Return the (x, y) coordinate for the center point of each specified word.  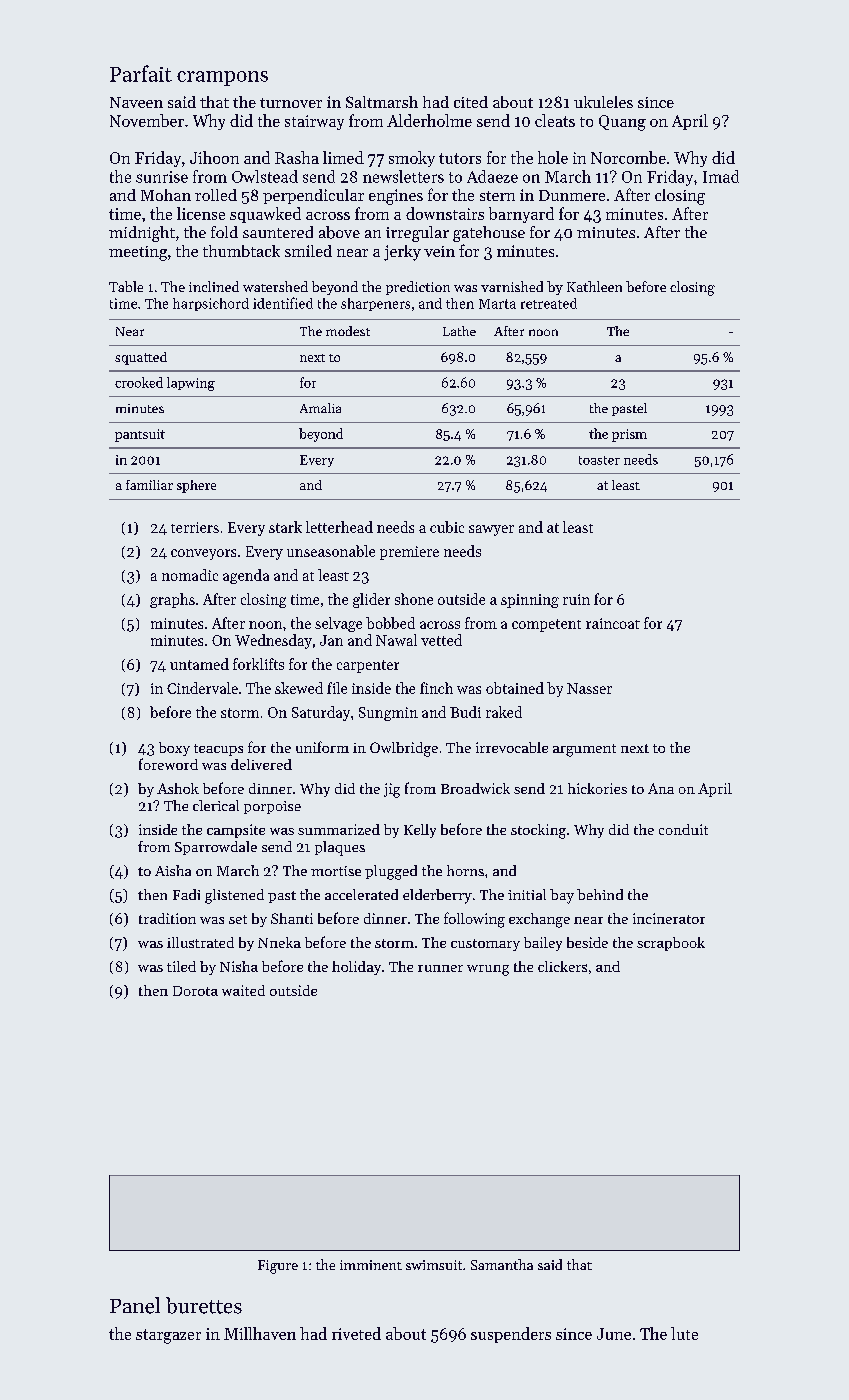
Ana (661, 788)
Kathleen (594, 286)
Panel (135, 1305)
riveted (356, 1333)
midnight (142, 234)
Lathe (459, 331)
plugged (391, 872)
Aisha (173, 870)
